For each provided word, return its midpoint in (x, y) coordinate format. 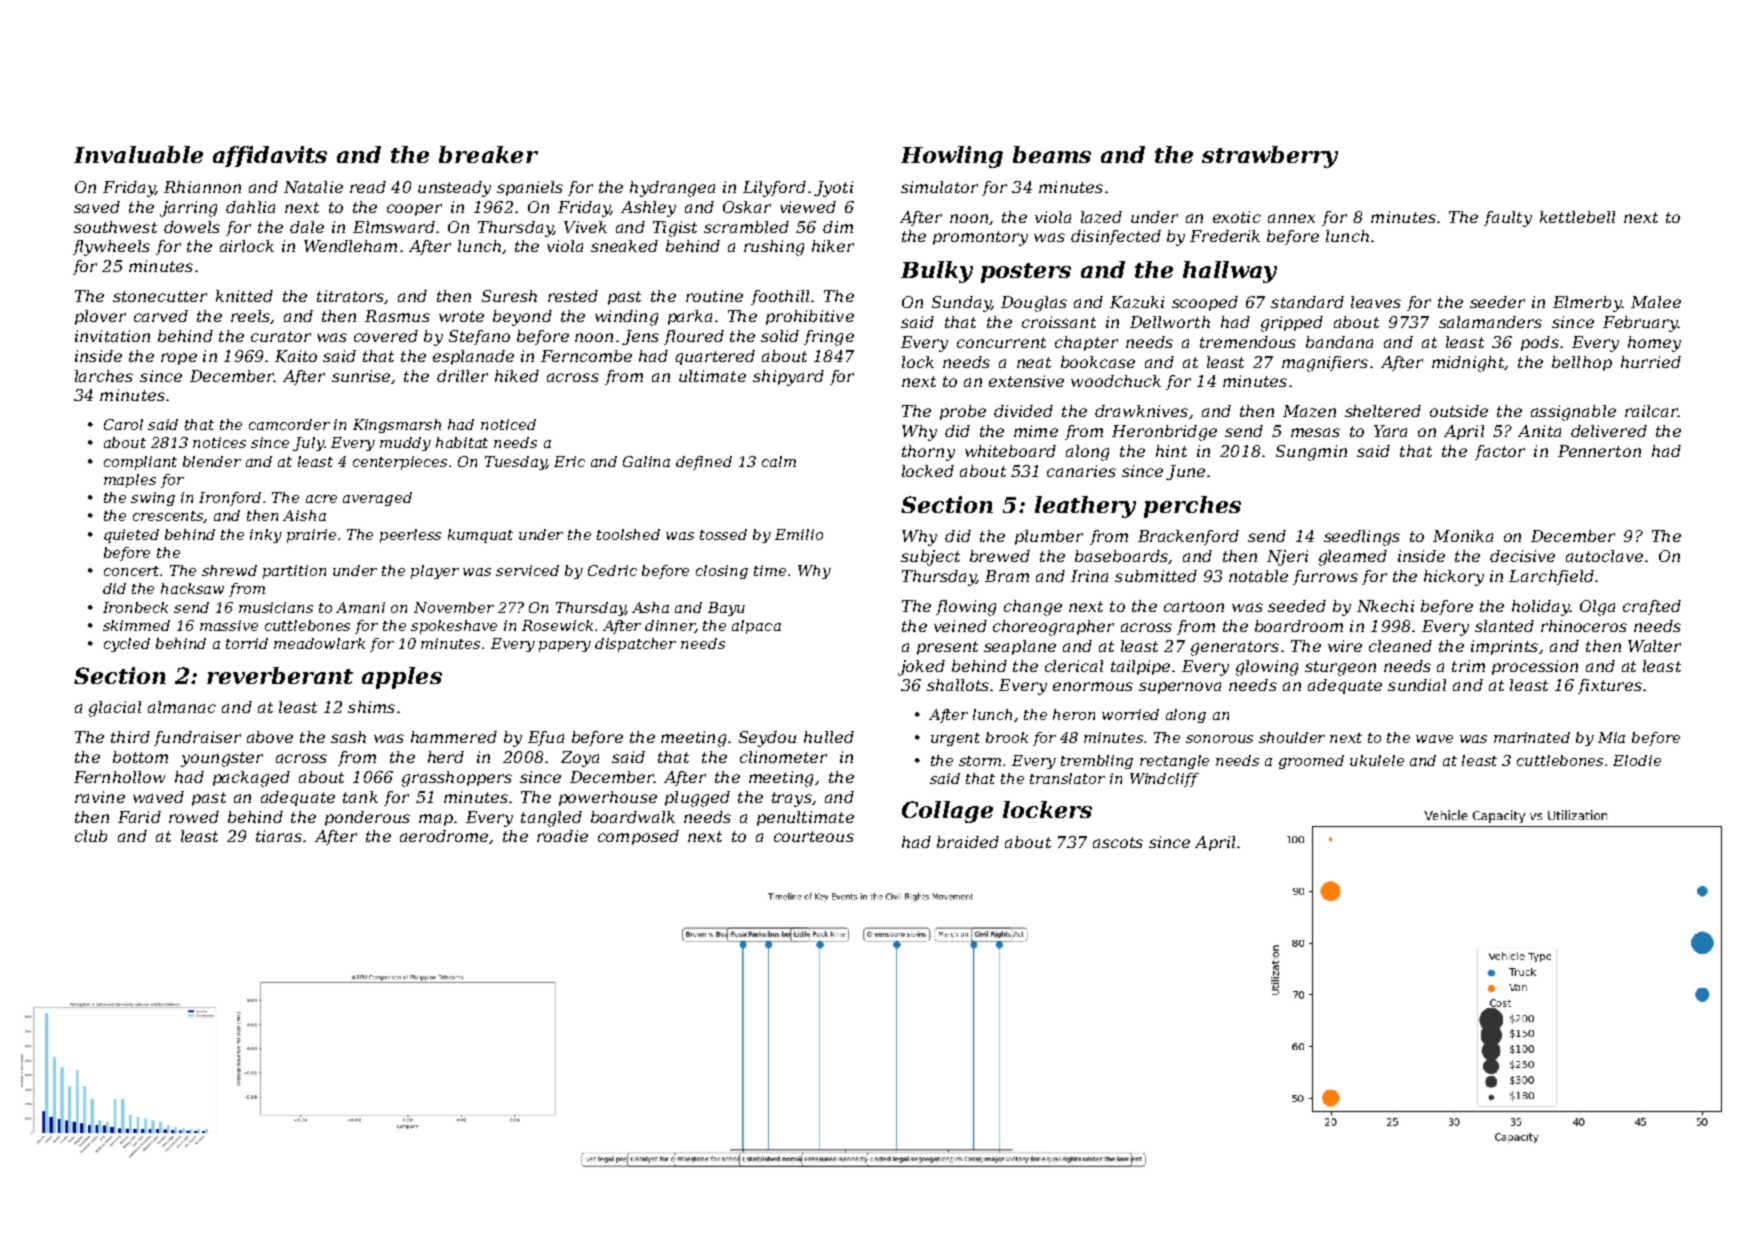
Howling (952, 157)
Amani (360, 607)
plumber (1049, 537)
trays (792, 799)
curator (281, 336)
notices (219, 442)
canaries (1081, 471)
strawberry (1270, 157)
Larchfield (1551, 577)
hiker (833, 246)
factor (1500, 452)
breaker (488, 154)
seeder (1497, 302)
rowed (194, 817)
